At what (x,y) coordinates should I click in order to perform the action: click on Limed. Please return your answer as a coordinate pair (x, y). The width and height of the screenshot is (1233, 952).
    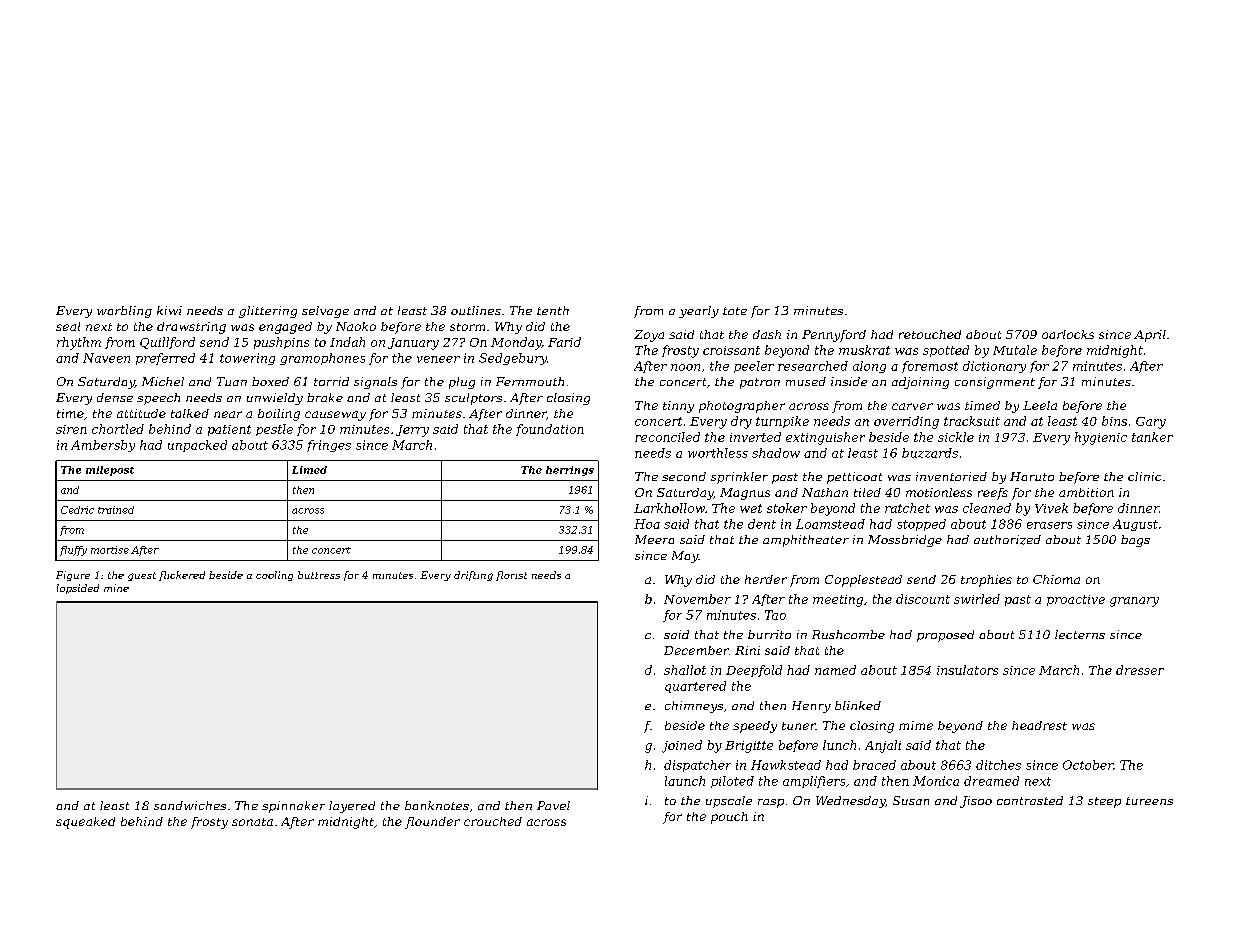
    Looking at the image, I should click on (309, 470).
